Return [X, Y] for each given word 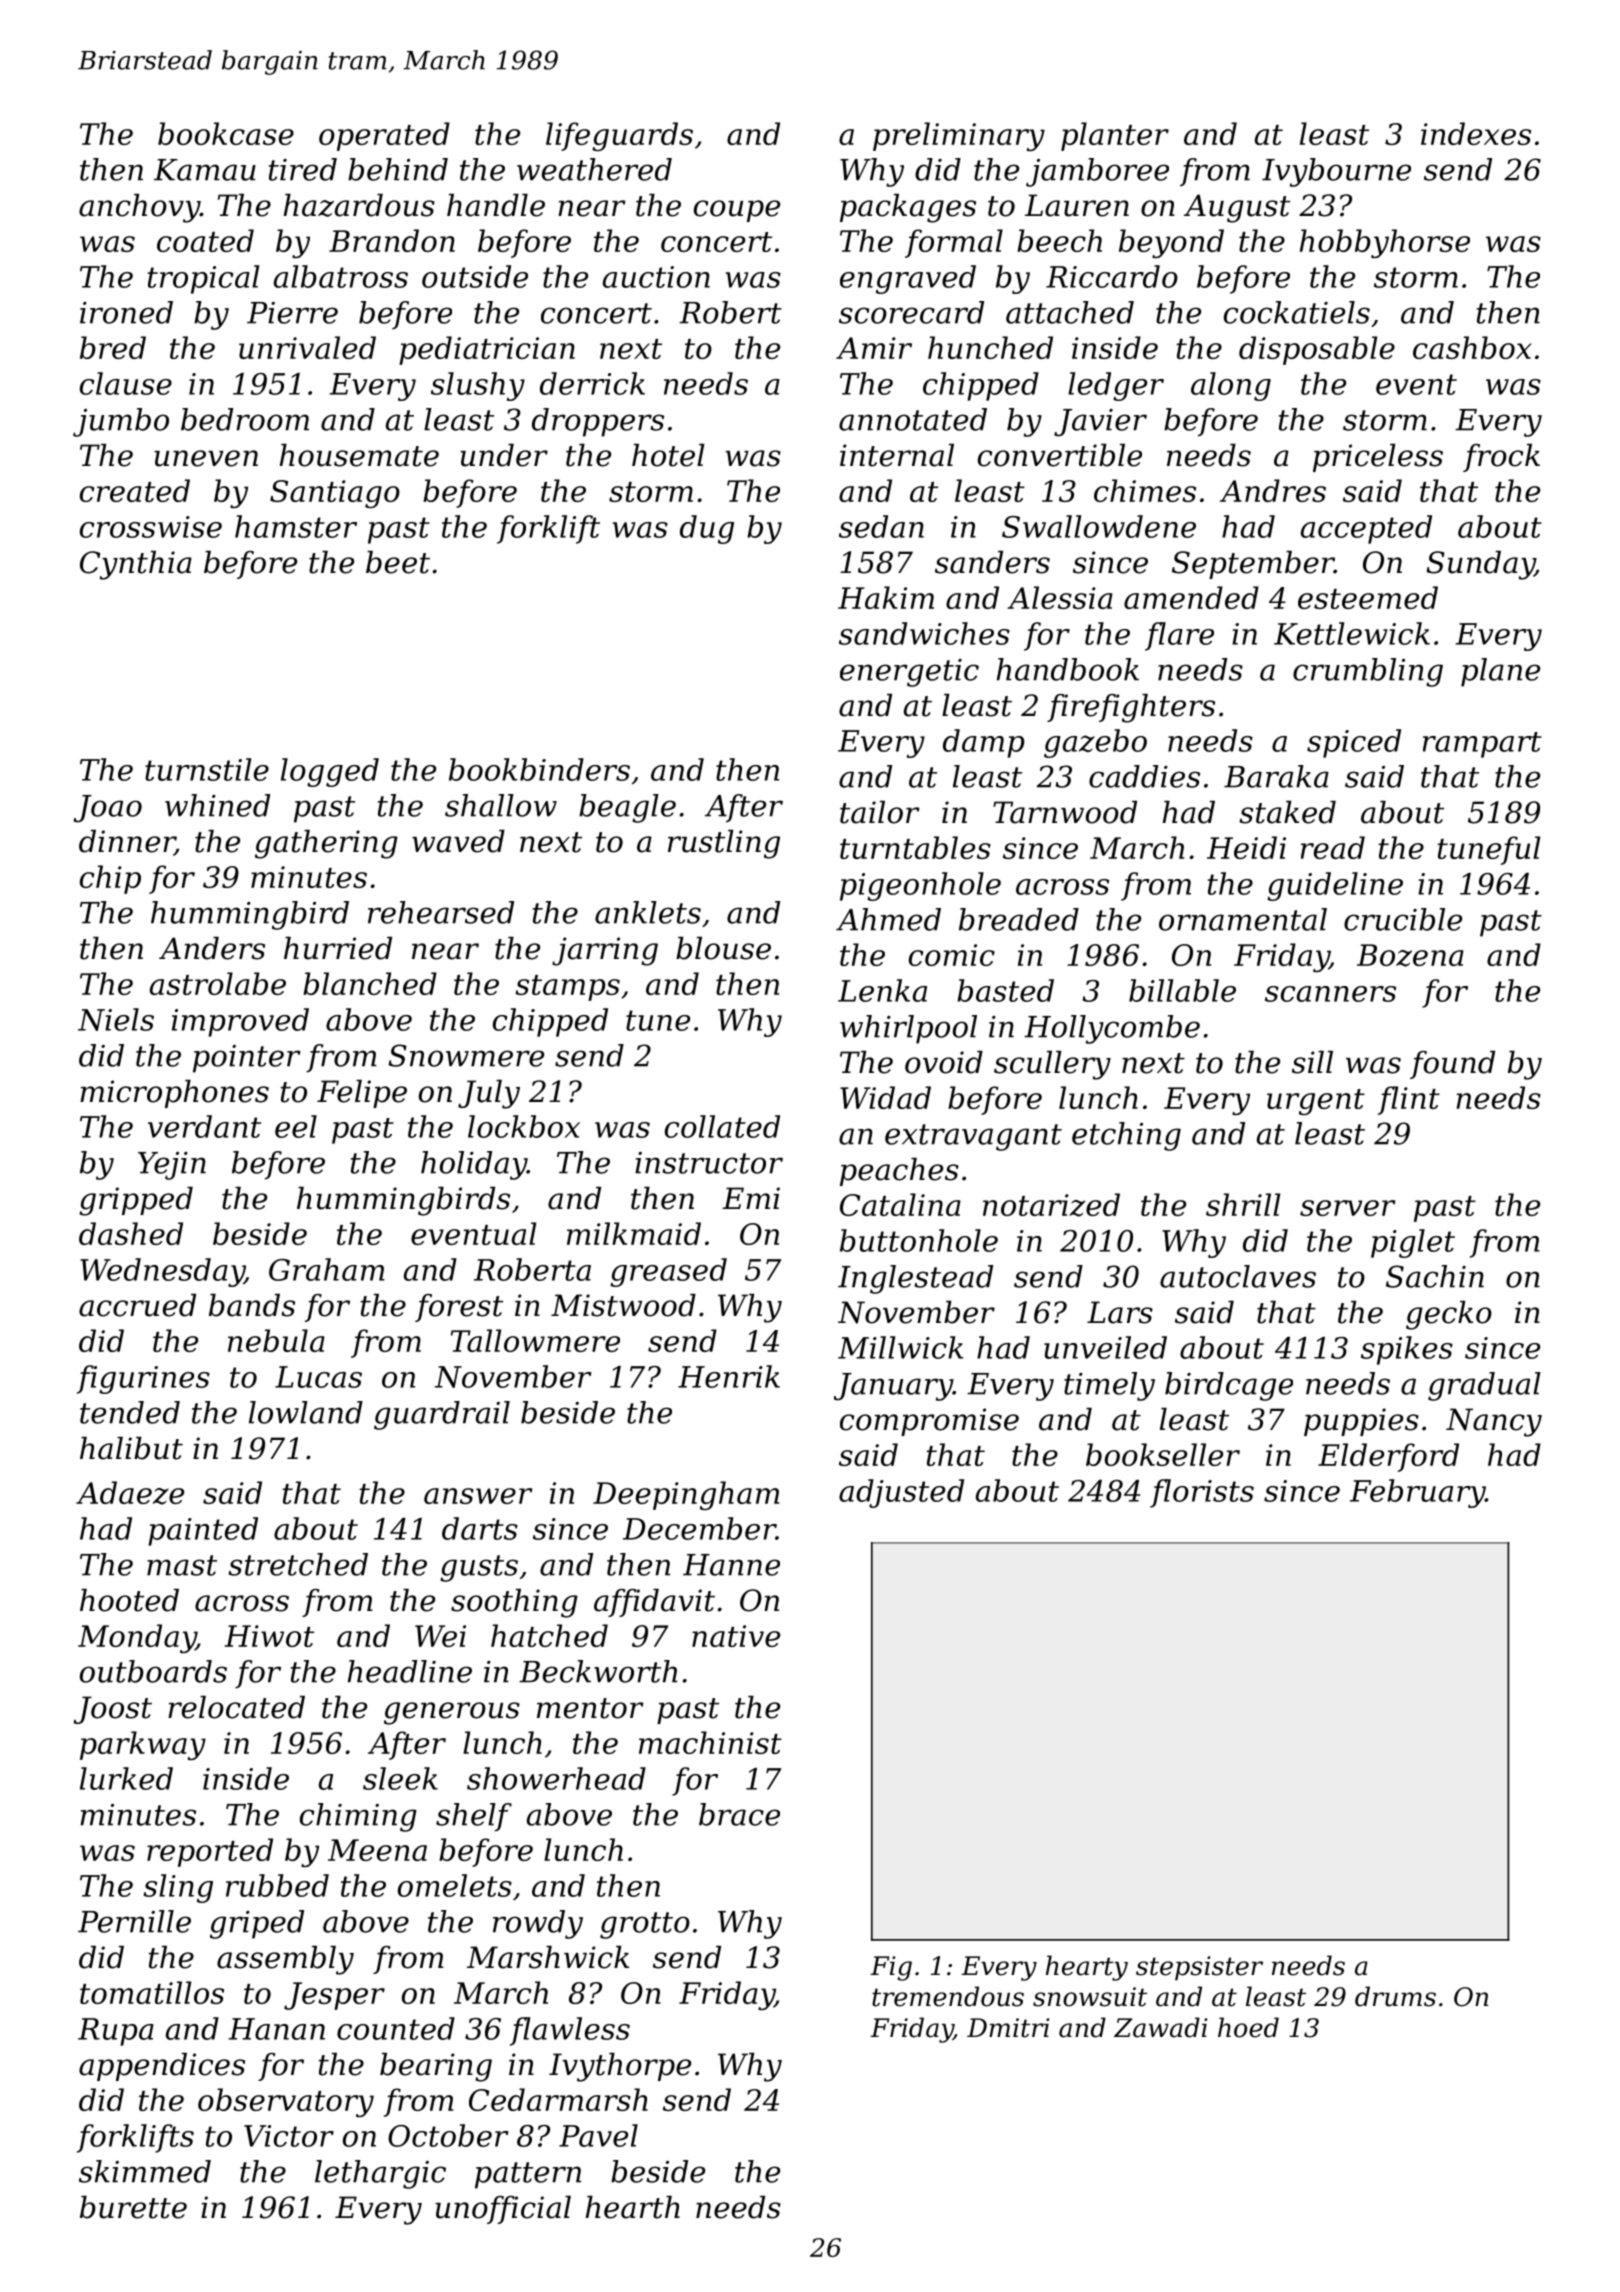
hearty [1087, 1968]
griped [257, 1924]
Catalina [900, 1204]
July [489, 1094]
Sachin [1435, 1276]
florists [1202, 1493]
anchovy [139, 208]
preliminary [959, 136]
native [736, 1636]
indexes [1476, 133]
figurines [143, 1379]
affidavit [654, 1603]
